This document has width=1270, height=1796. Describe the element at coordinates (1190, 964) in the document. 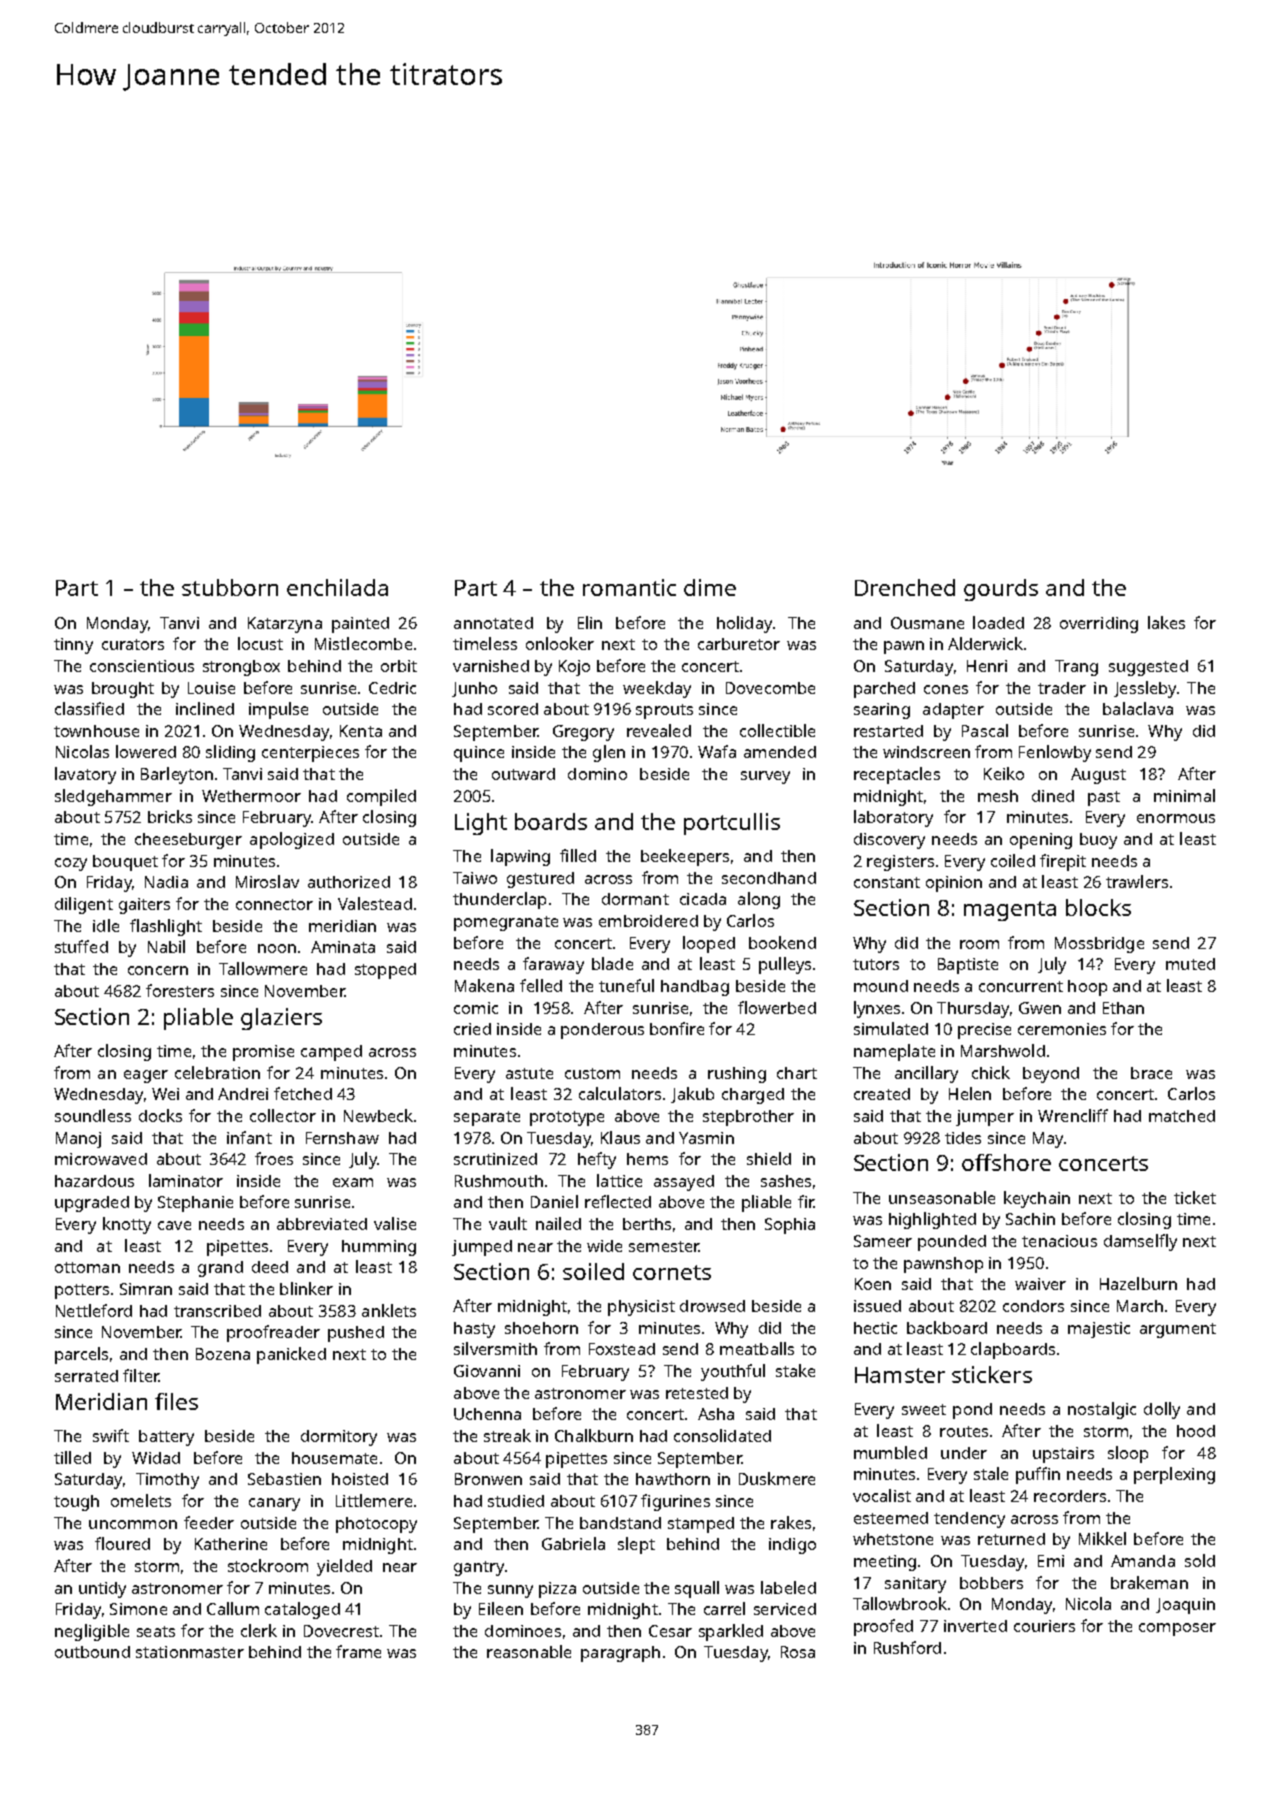

I see `muted` at that location.
